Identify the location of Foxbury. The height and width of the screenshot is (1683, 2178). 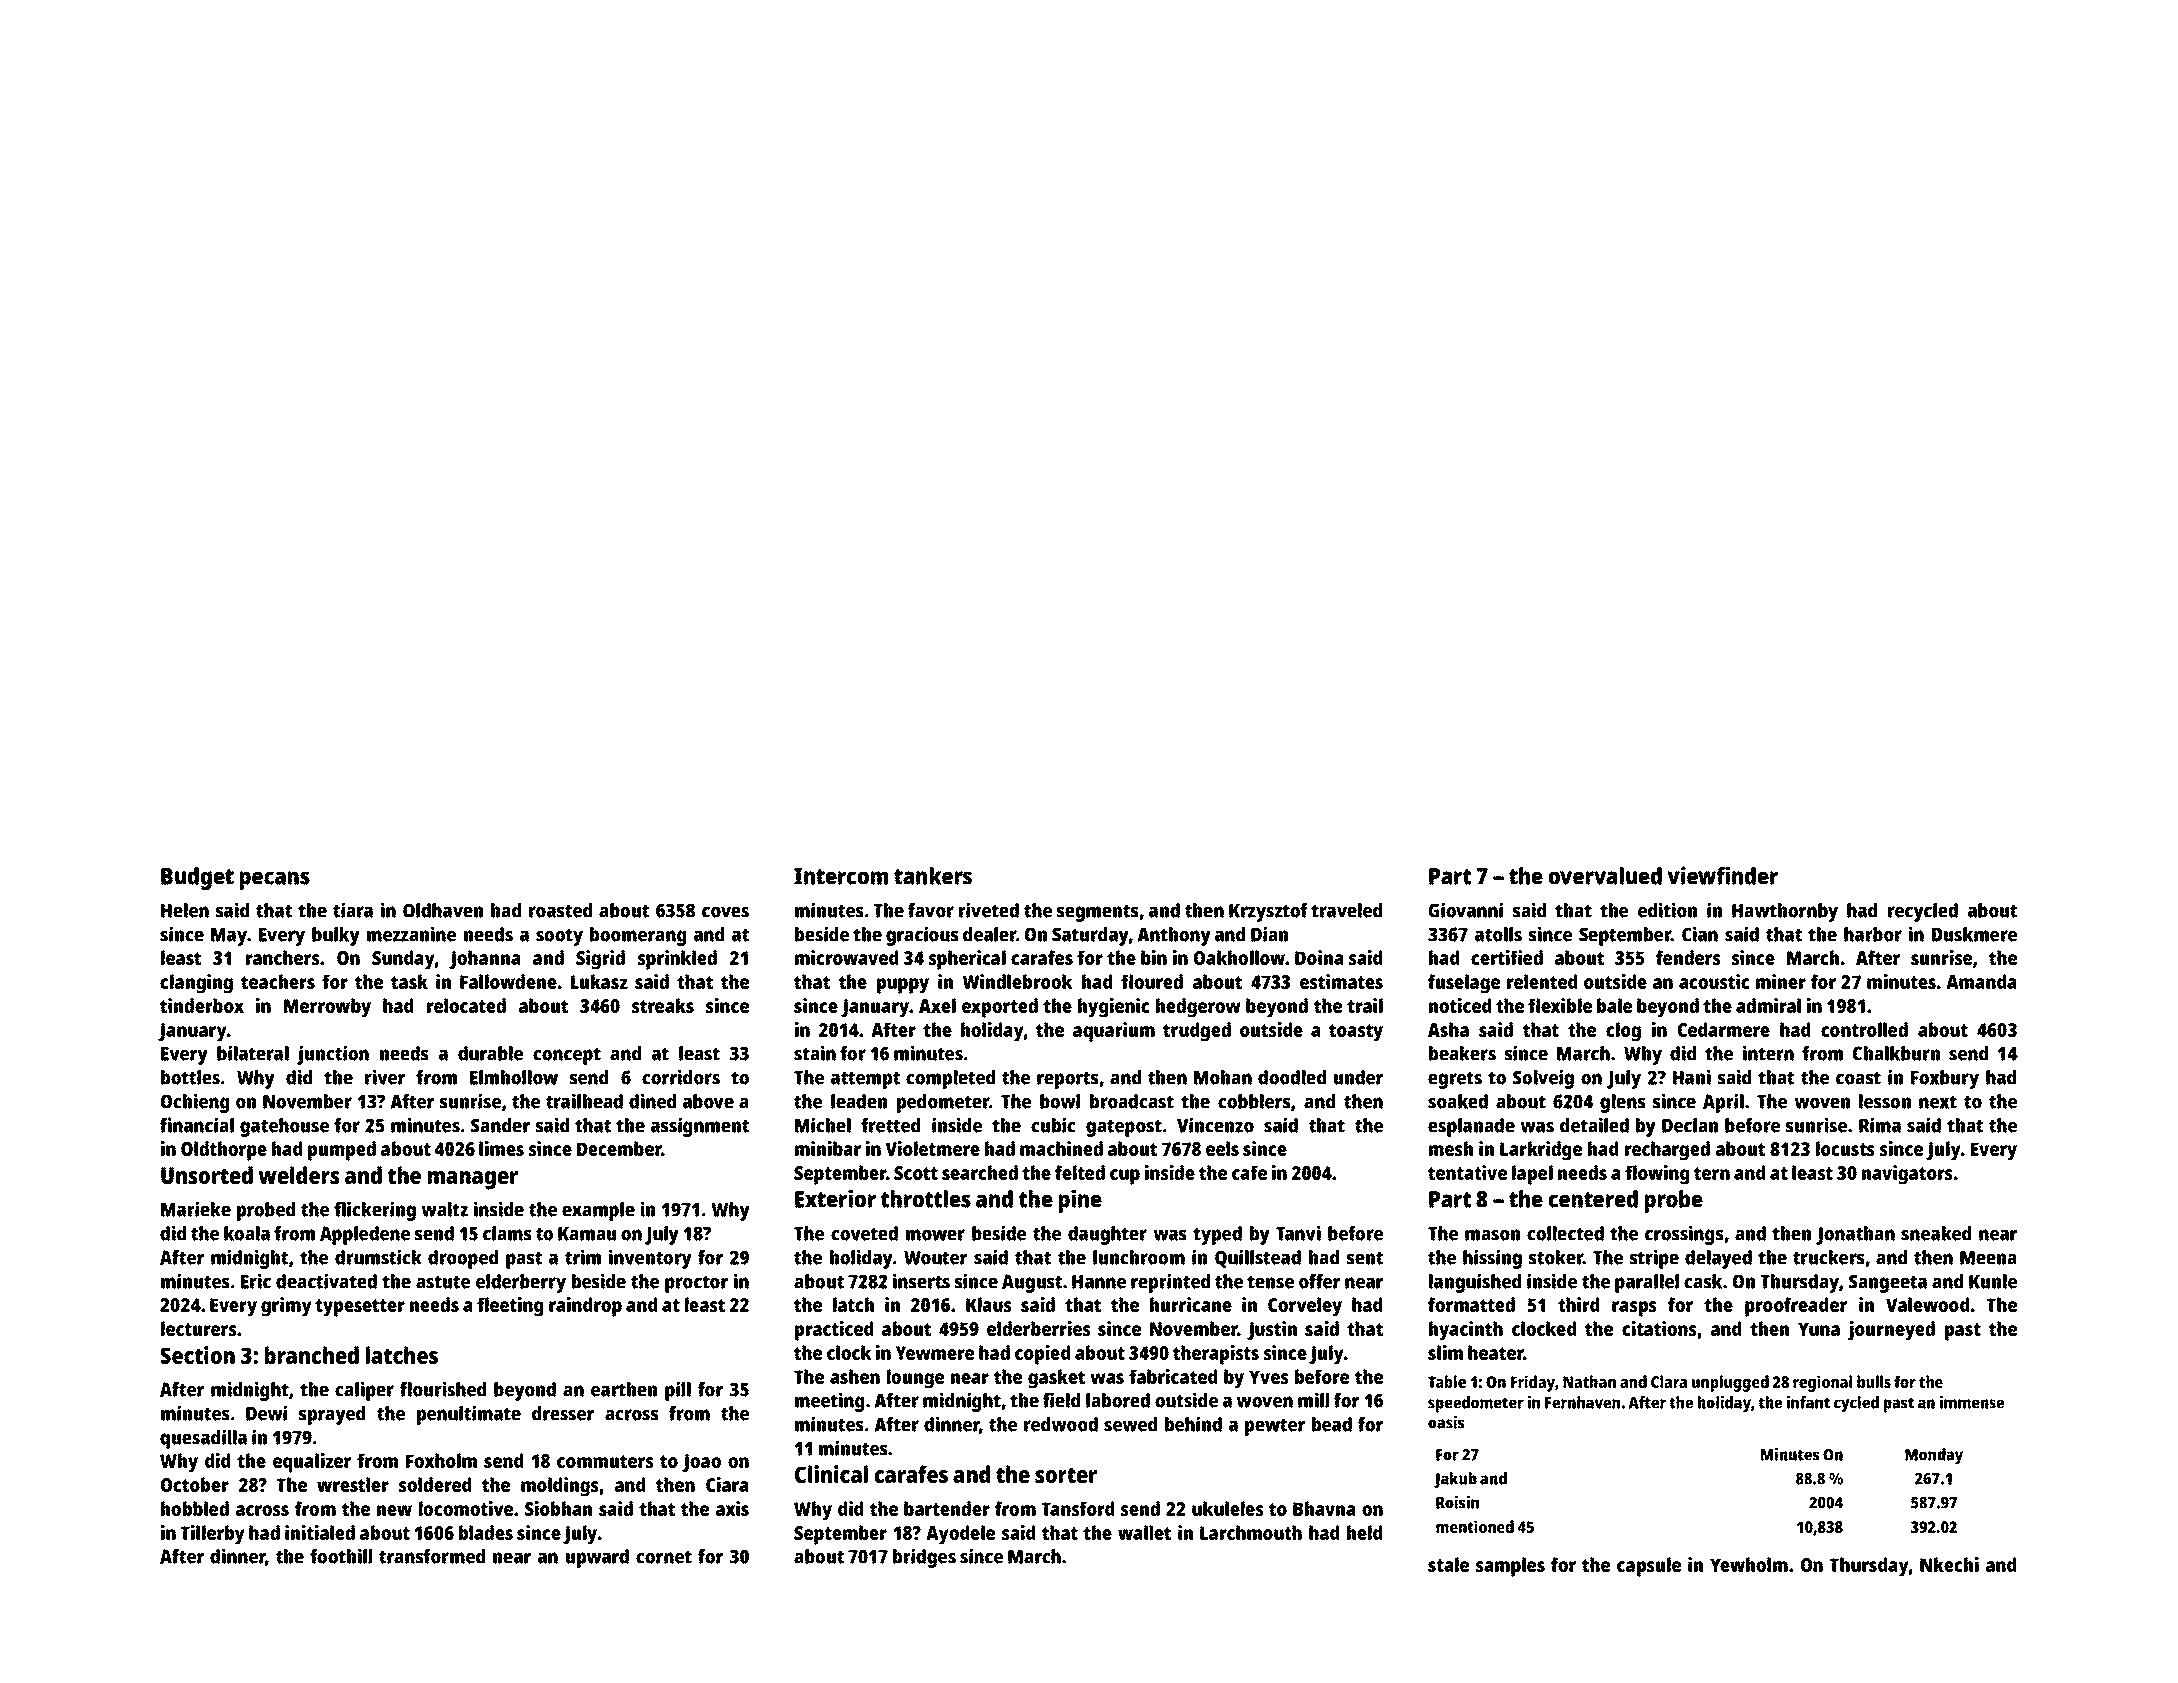
(1945, 1079).
